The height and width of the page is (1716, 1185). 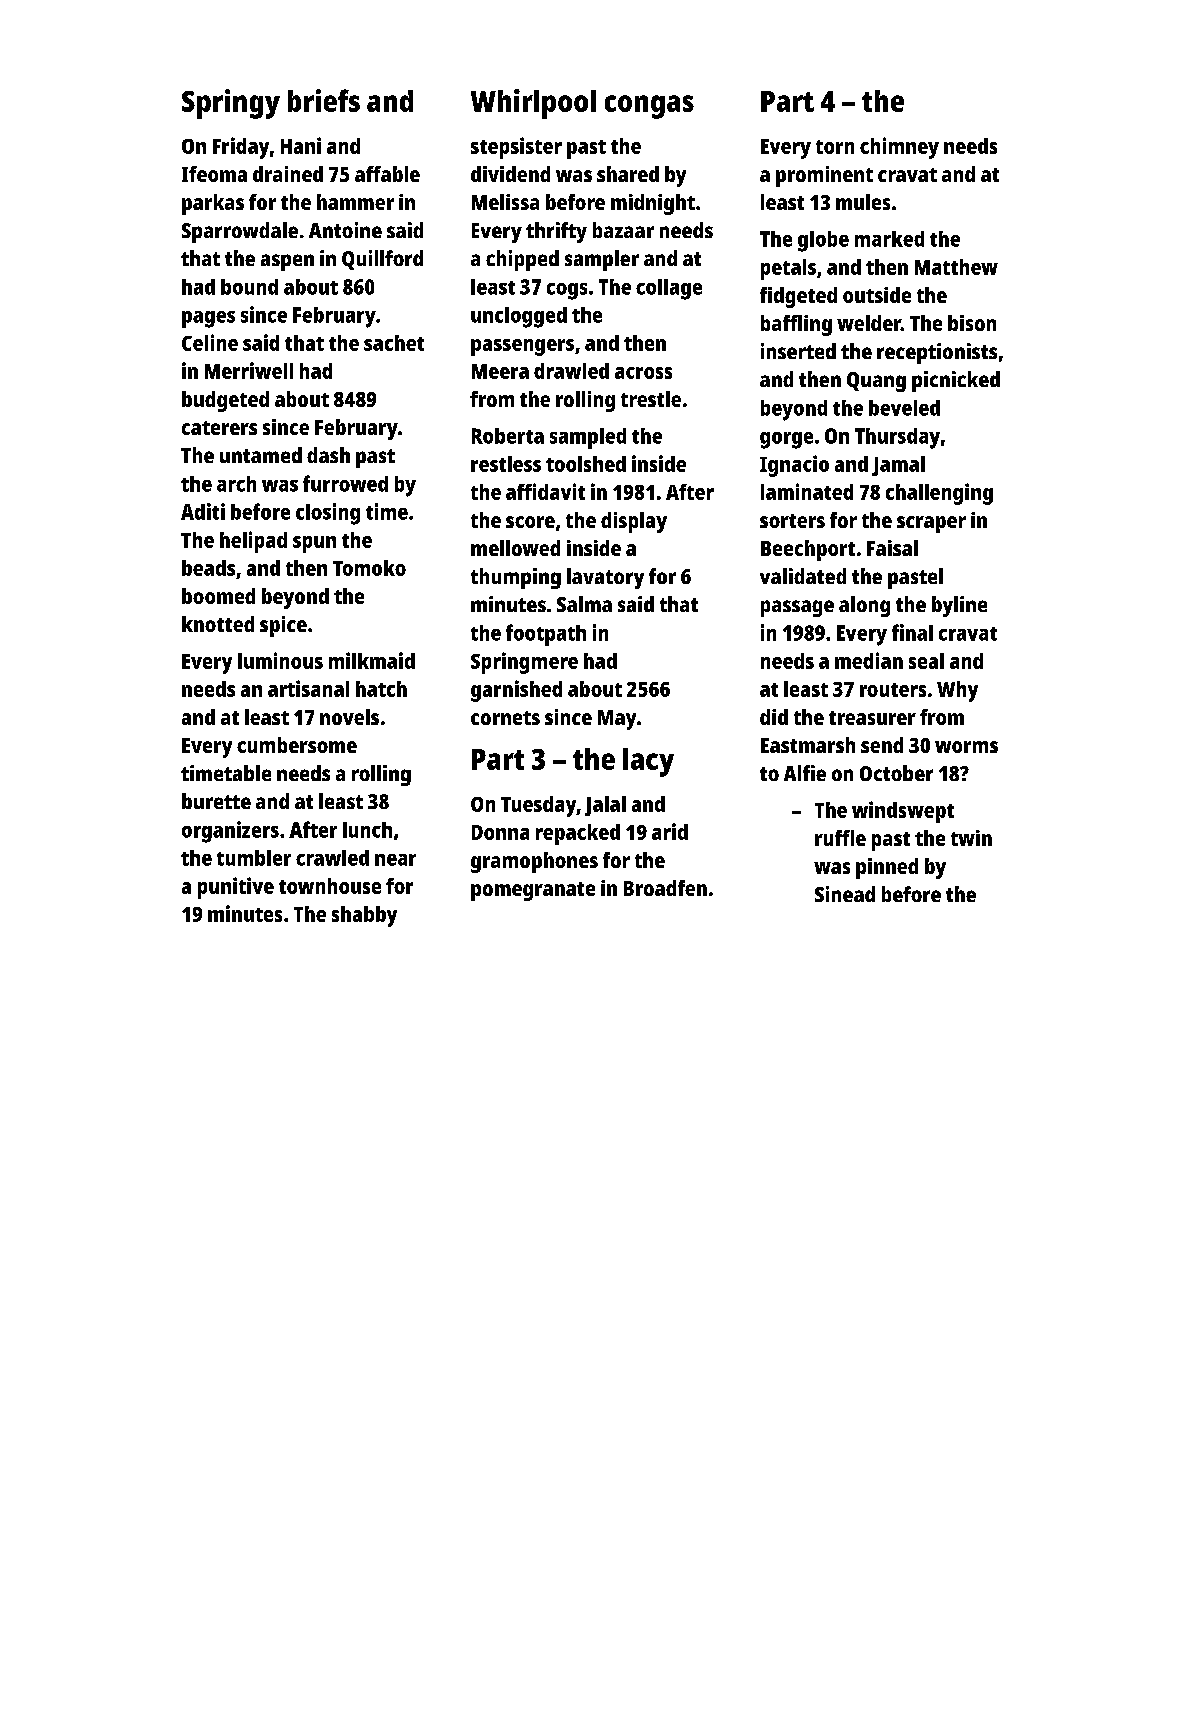 What do you see at coordinates (500, 832) in the page?
I see `Donna` at bounding box center [500, 832].
